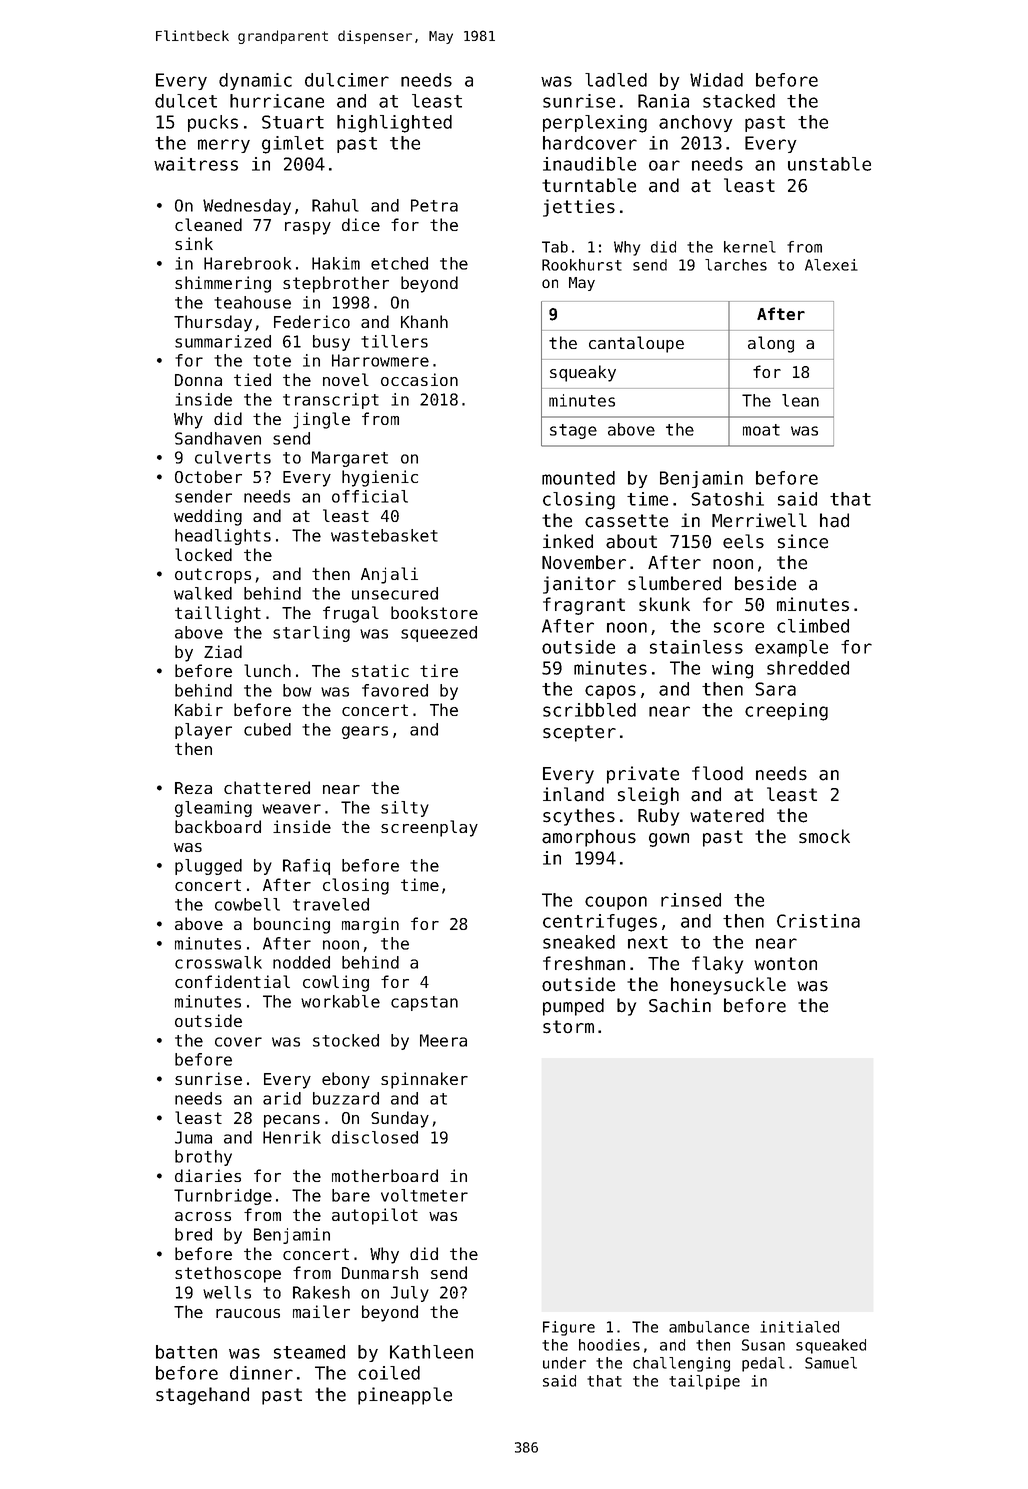 Image resolution: width=1028 pixels, height=1489 pixels. What do you see at coordinates (252, 379) in the screenshot?
I see `tied` at bounding box center [252, 379].
